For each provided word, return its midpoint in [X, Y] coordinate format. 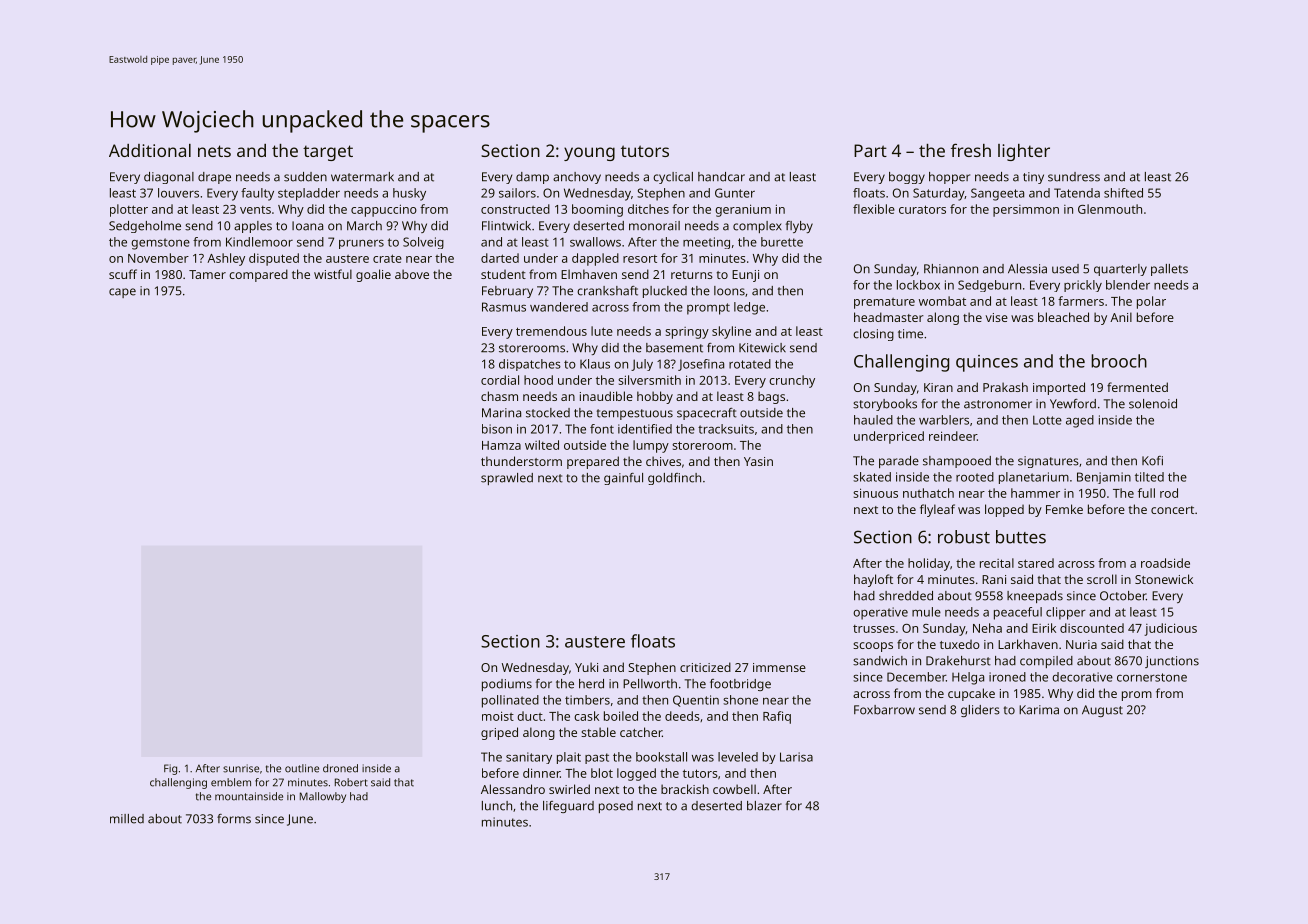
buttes [1021, 537]
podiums [507, 685]
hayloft [873, 580]
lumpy [651, 446]
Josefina [701, 365]
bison [497, 429]
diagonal [169, 178]
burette [782, 242]
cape [122, 293]
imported [1059, 388]
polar [1151, 302]
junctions [1172, 662]
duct [530, 716]
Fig [170, 769]
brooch [1119, 361]
